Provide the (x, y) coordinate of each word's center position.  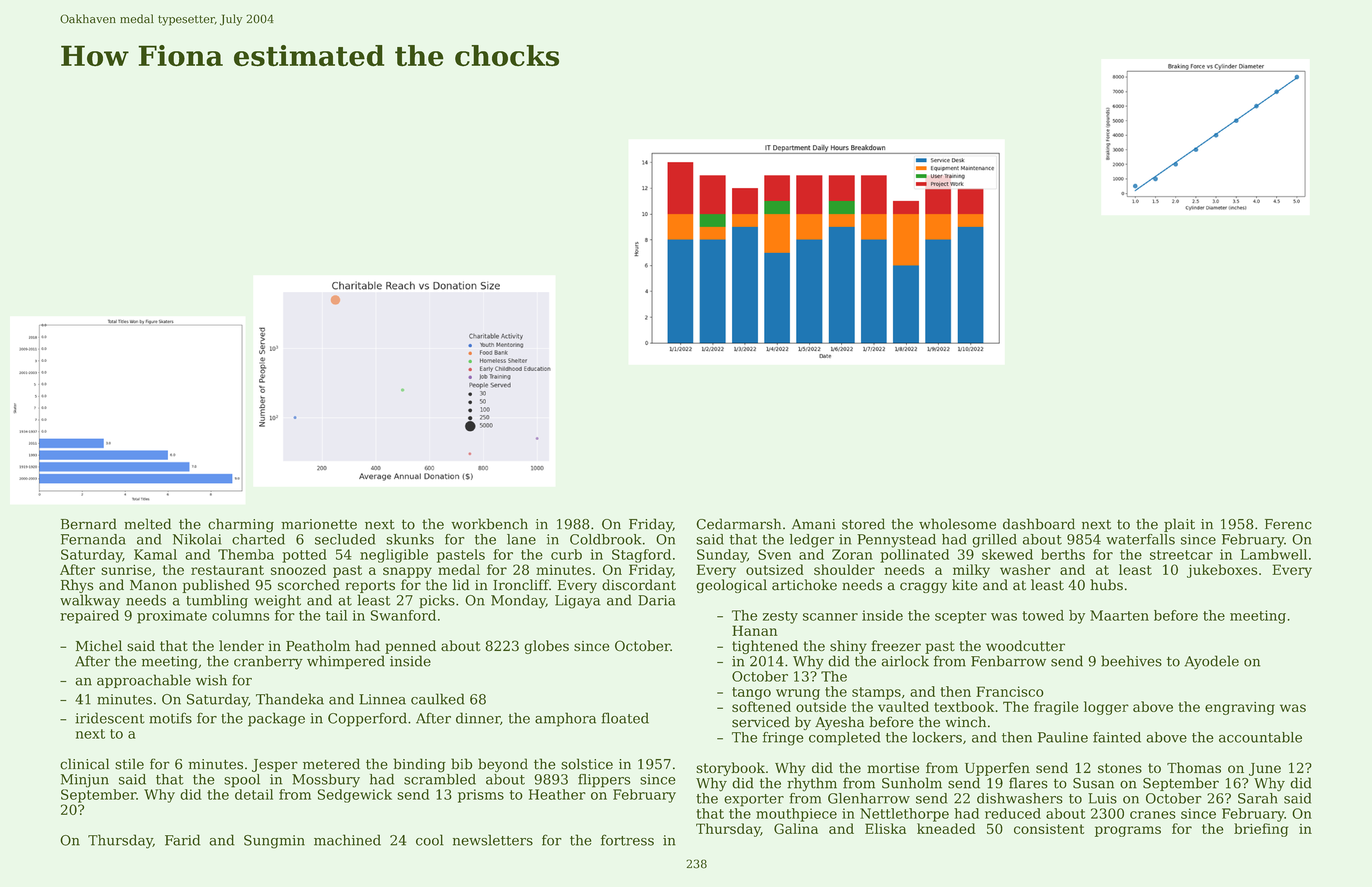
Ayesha (839, 723)
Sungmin (274, 842)
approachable (144, 681)
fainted (1117, 737)
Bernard (89, 524)
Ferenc (1288, 524)
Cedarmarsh (739, 524)
